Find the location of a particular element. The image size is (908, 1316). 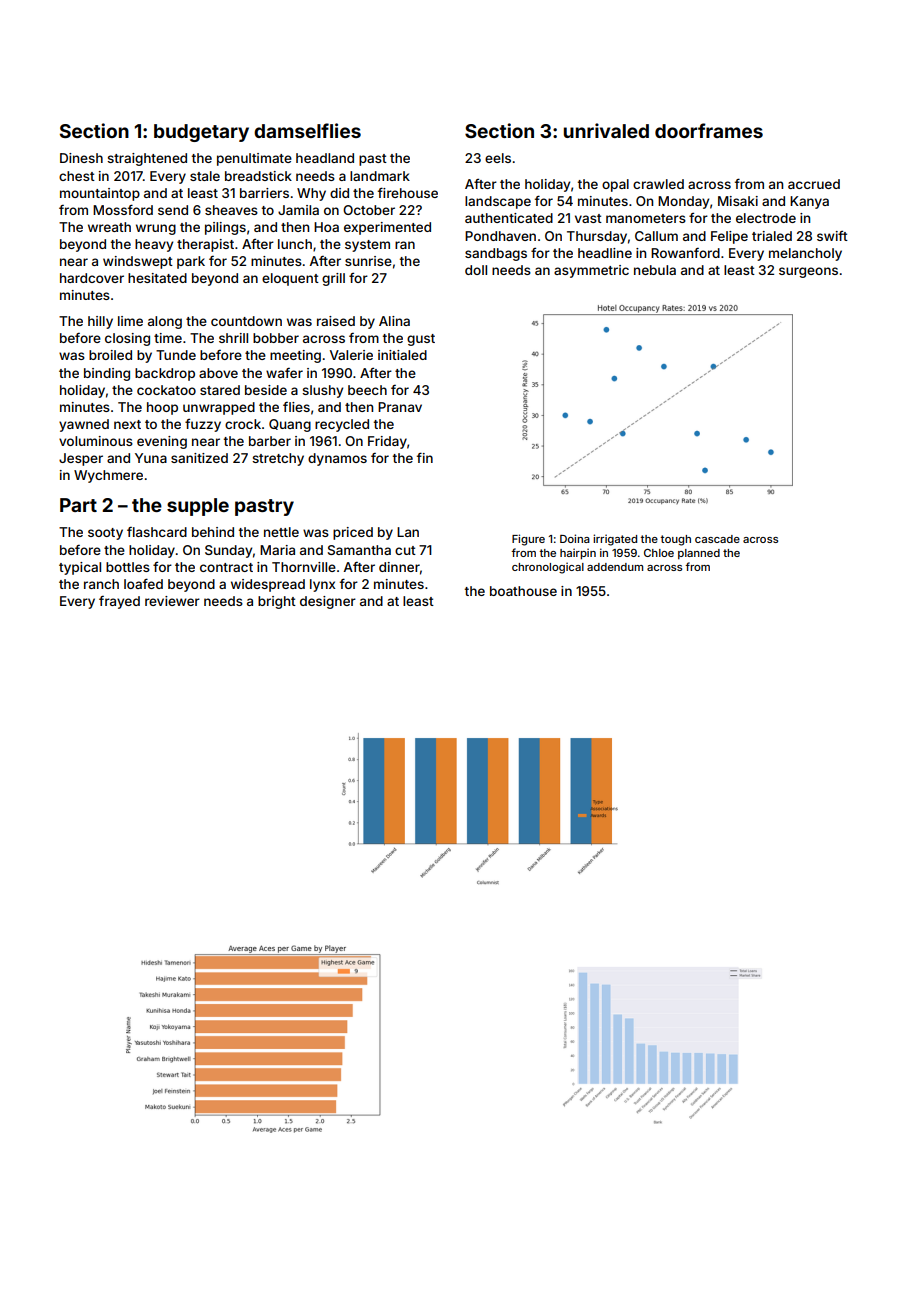

Maria is located at coordinates (277, 550).
